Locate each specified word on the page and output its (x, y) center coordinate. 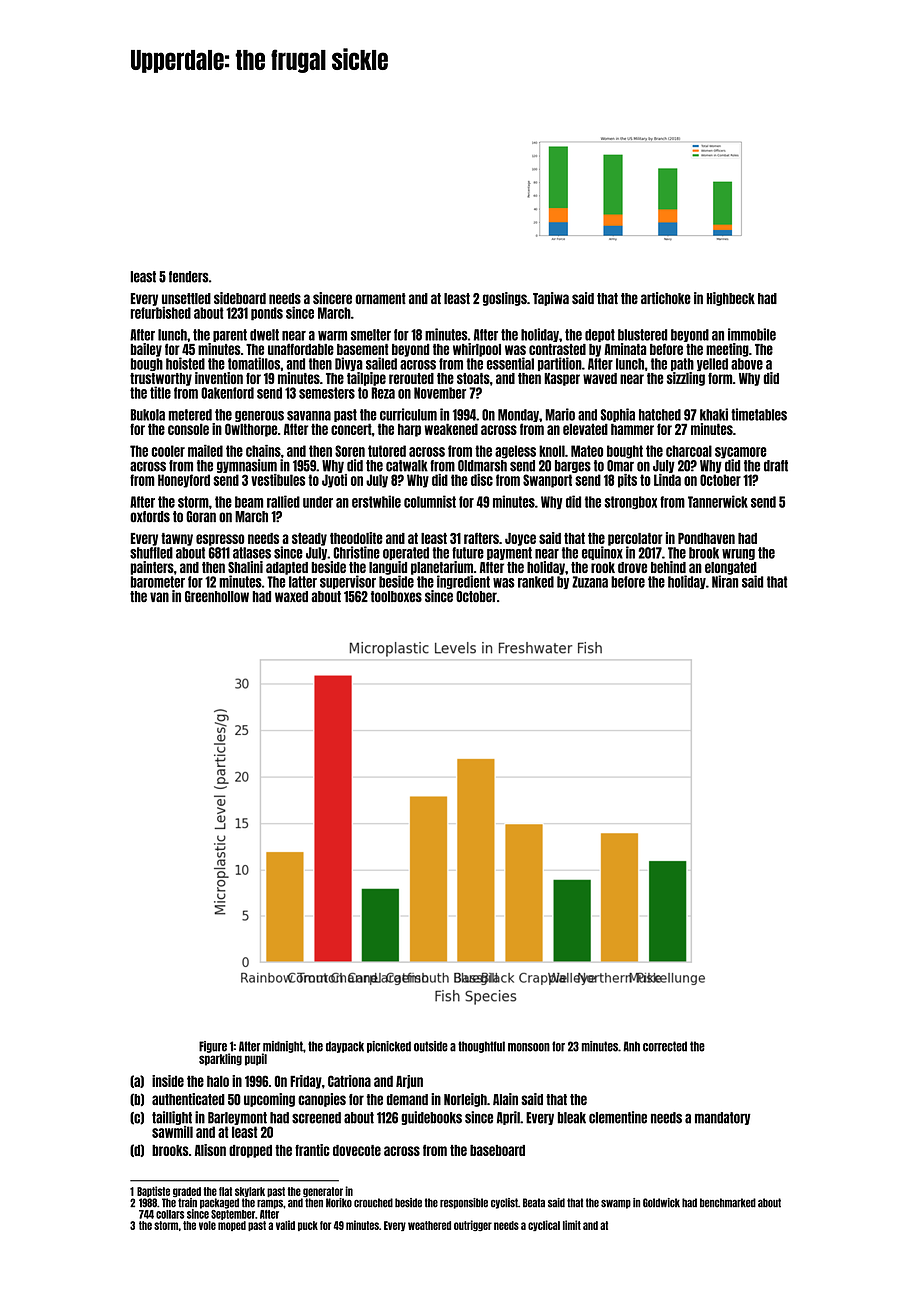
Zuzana (590, 582)
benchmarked (728, 1203)
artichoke (666, 298)
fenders (189, 277)
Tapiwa (551, 299)
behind (668, 567)
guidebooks (431, 1118)
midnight (283, 1047)
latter (303, 582)
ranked (536, 582)
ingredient (463, 582)
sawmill (172, 1132)
